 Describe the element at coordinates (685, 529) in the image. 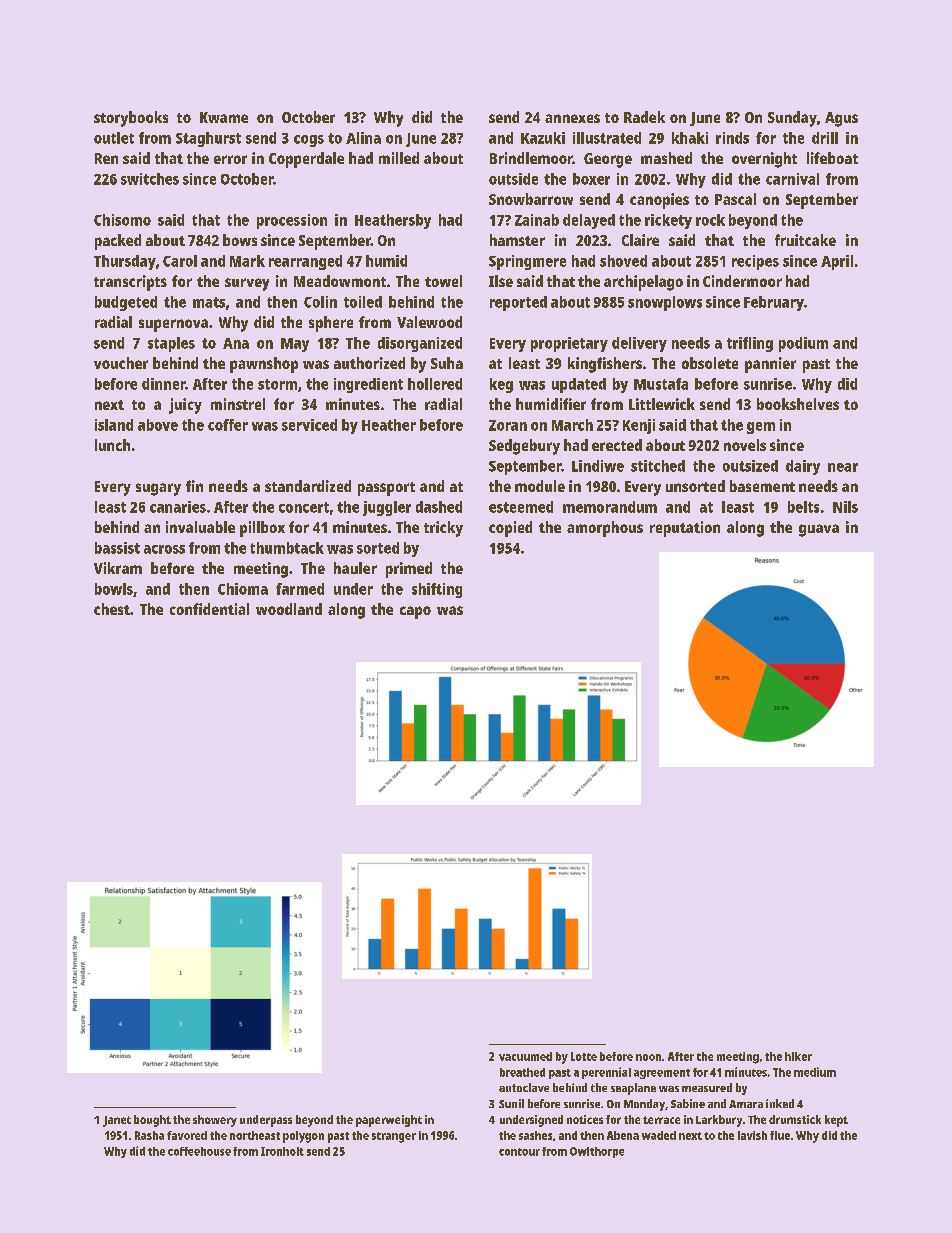

I see `reputation` at that location.
